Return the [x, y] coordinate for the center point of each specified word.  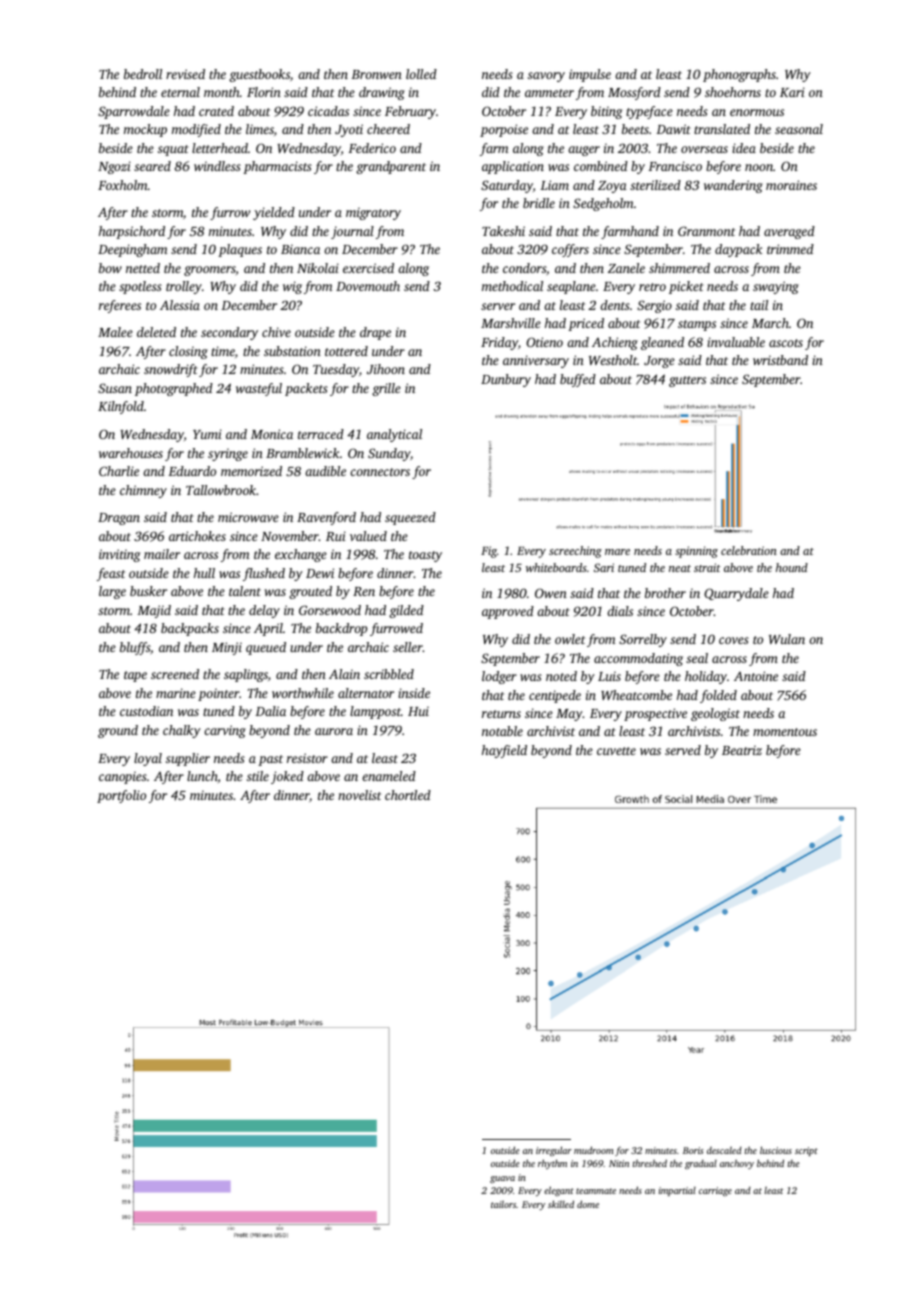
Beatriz [742, 750]
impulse [590, 75]
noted [561, 676]
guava [502, 1179]
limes [260, 129]
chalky [182, 731]
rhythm [552, 1164]
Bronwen [376, 74]
